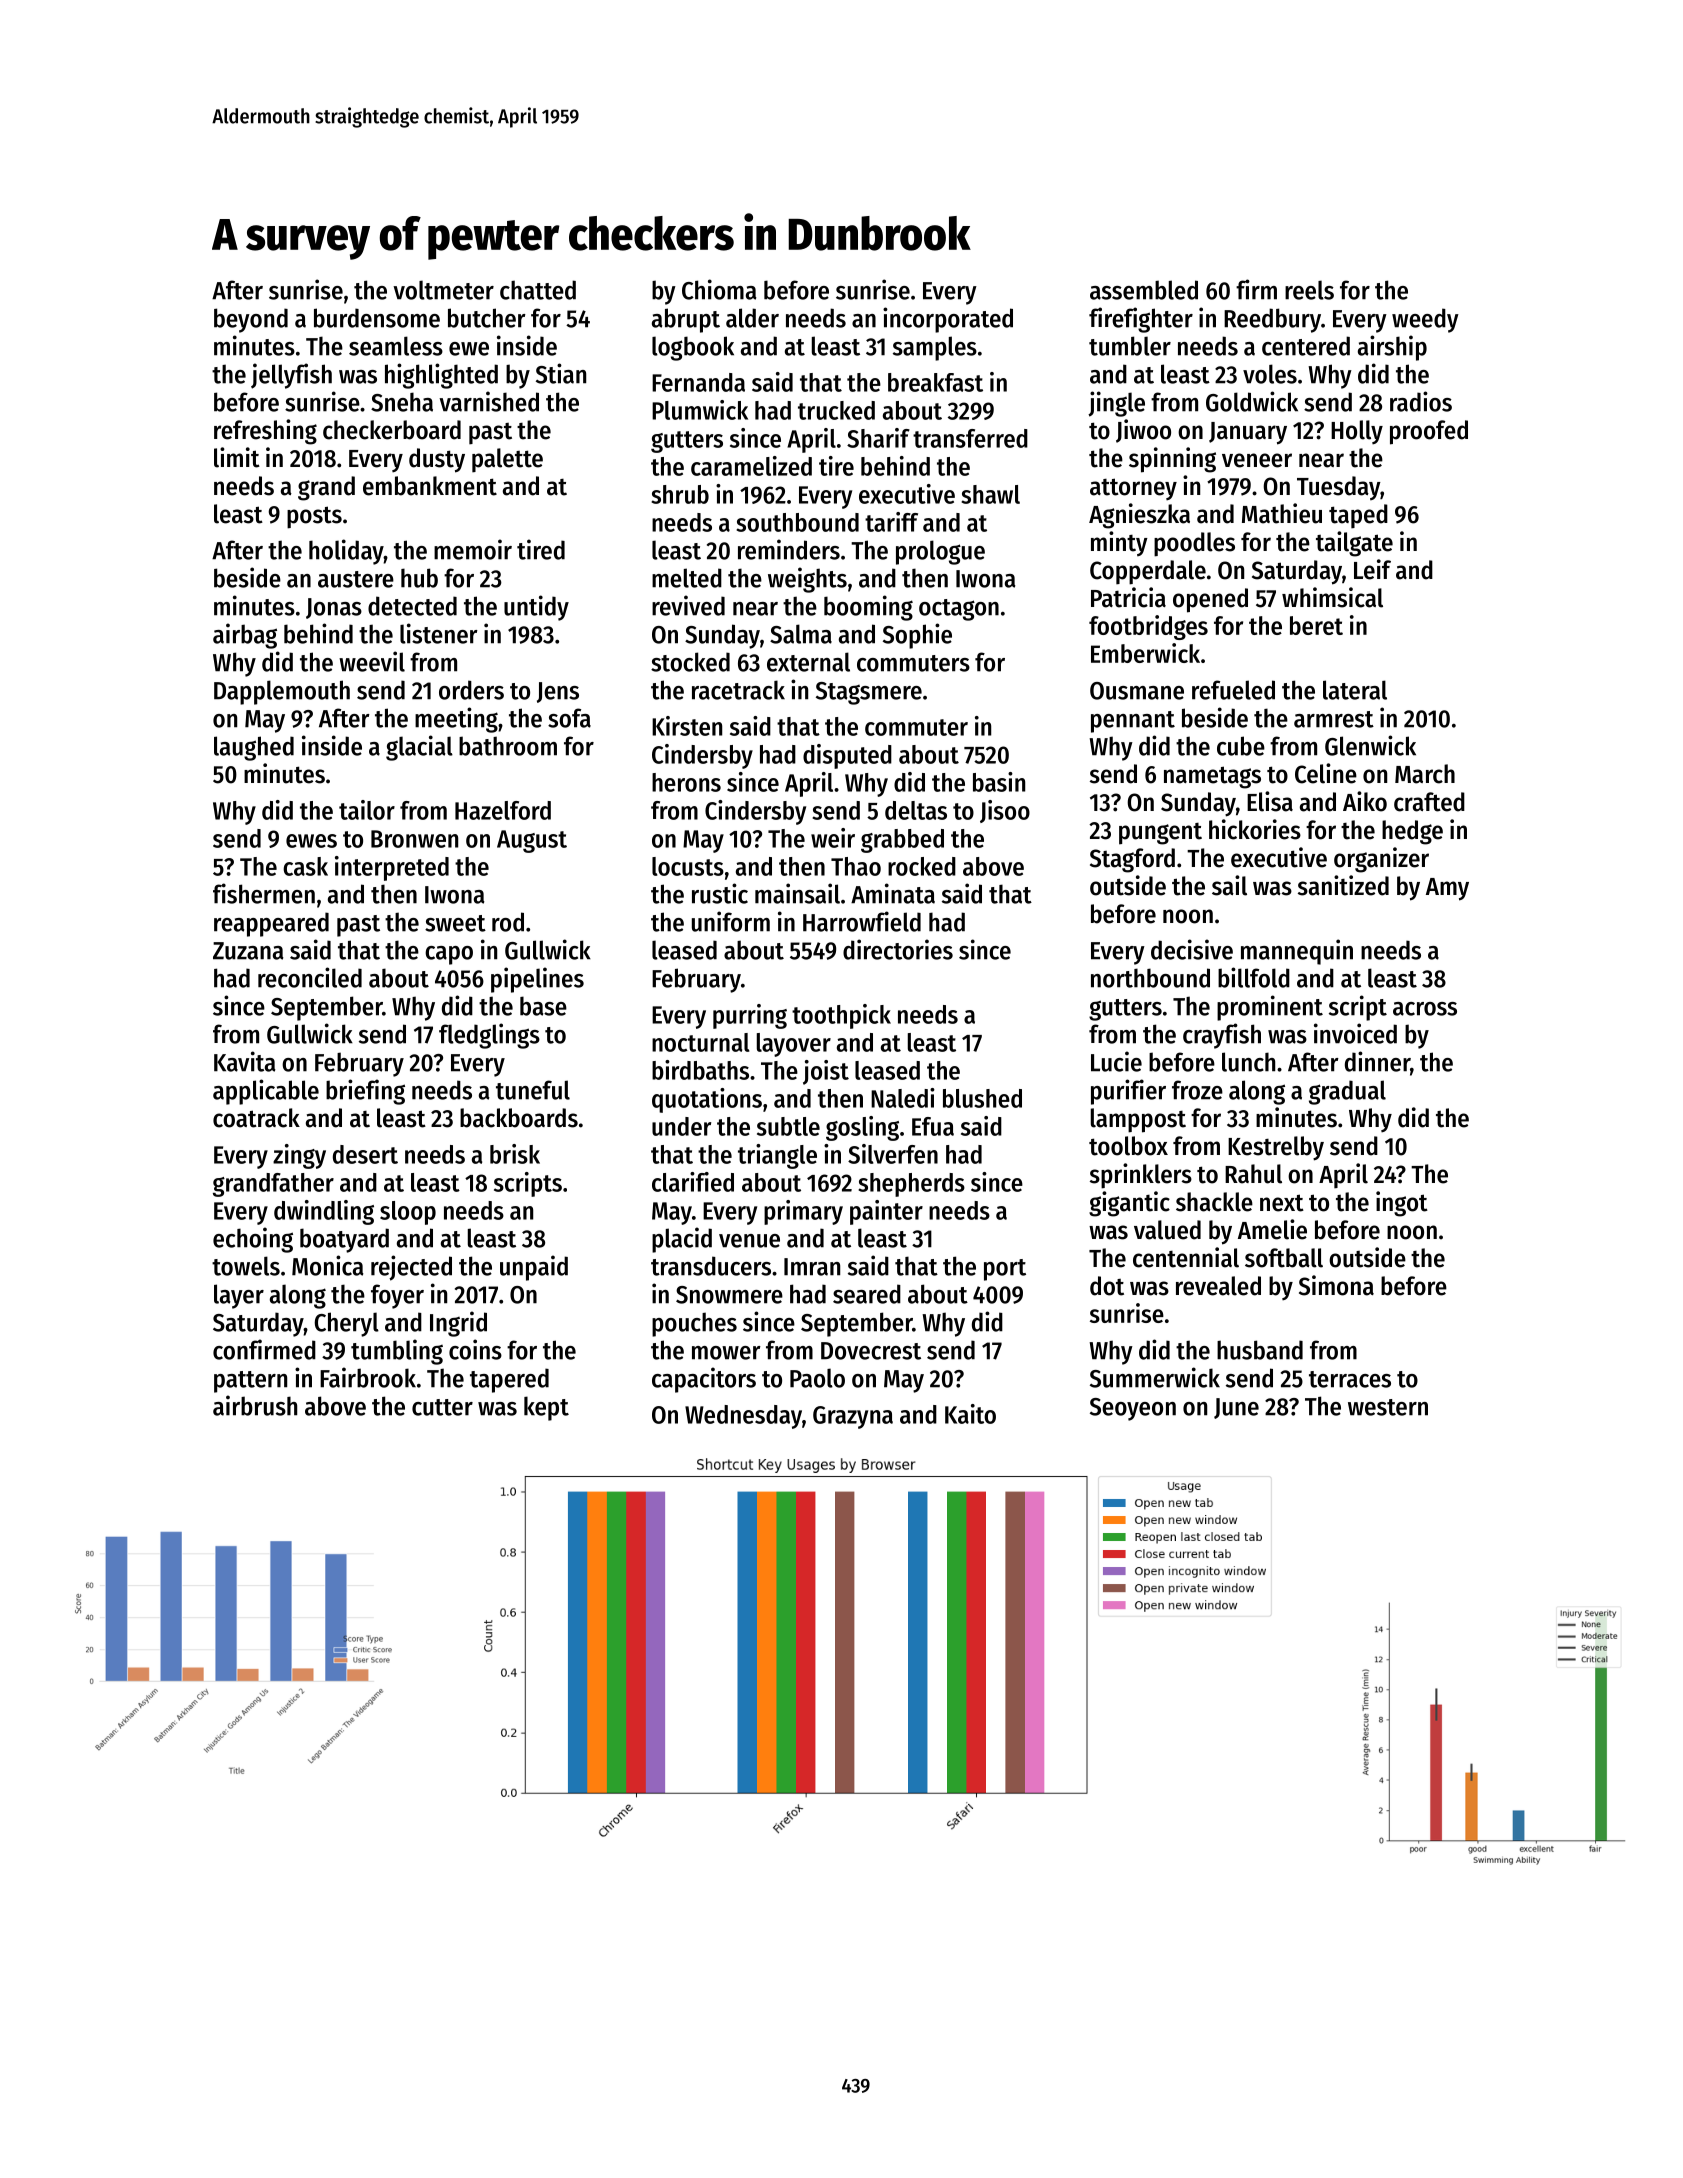 Image resolution: width=1683 pixels, height=2178 pixels. Describe the element at coordinates (264, 893) in the screenshot. I see `fishermen` at that location.
